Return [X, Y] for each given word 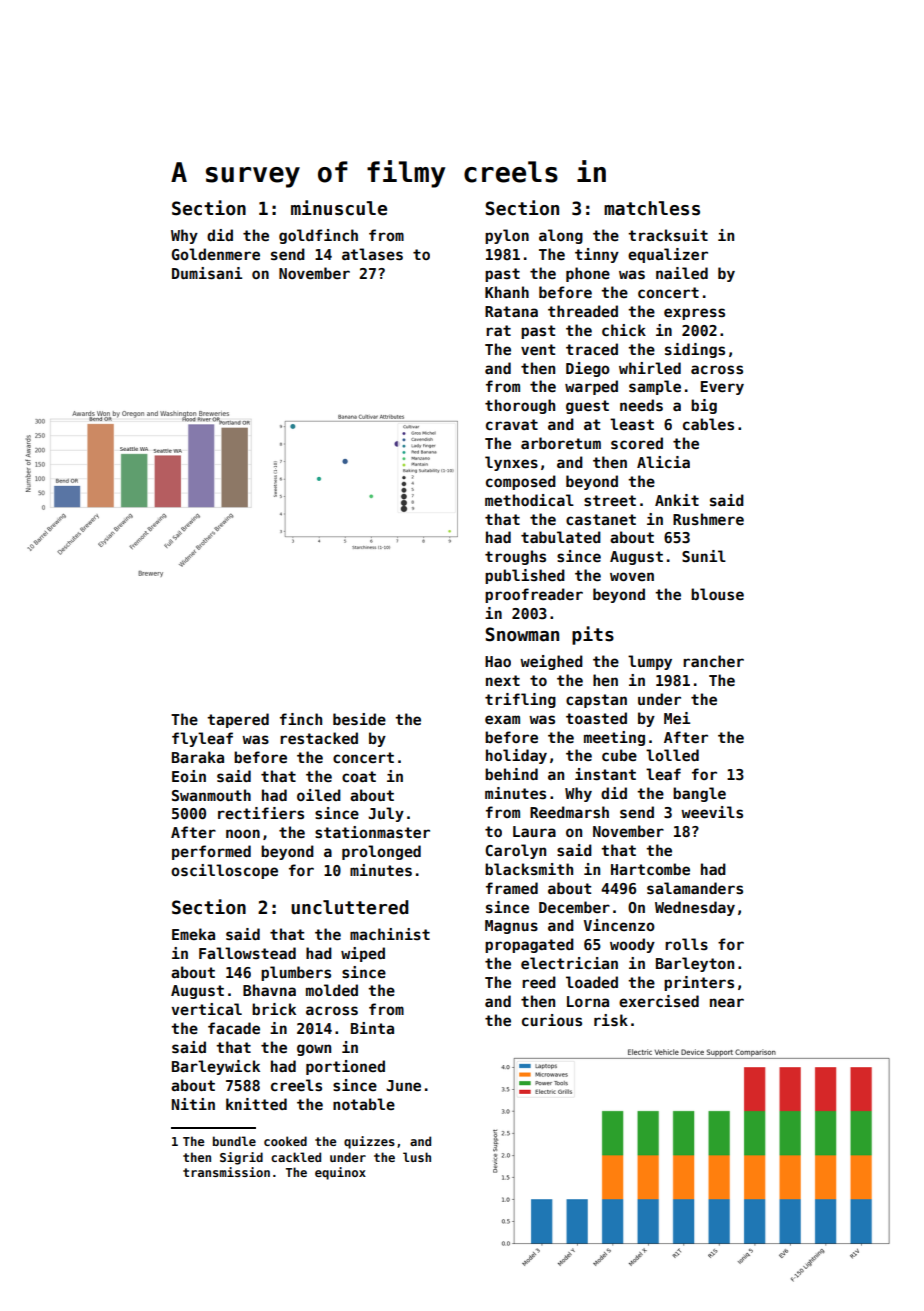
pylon [507, 236]
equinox [340, 1173]
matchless [652, 208]
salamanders [695, 888]
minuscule [339, 208]
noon [243, 833]
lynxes [511, 463]
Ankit [677, 500]
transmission [226, 1172]
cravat [512, 424]
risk [611, 1020]
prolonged [381, 852]
